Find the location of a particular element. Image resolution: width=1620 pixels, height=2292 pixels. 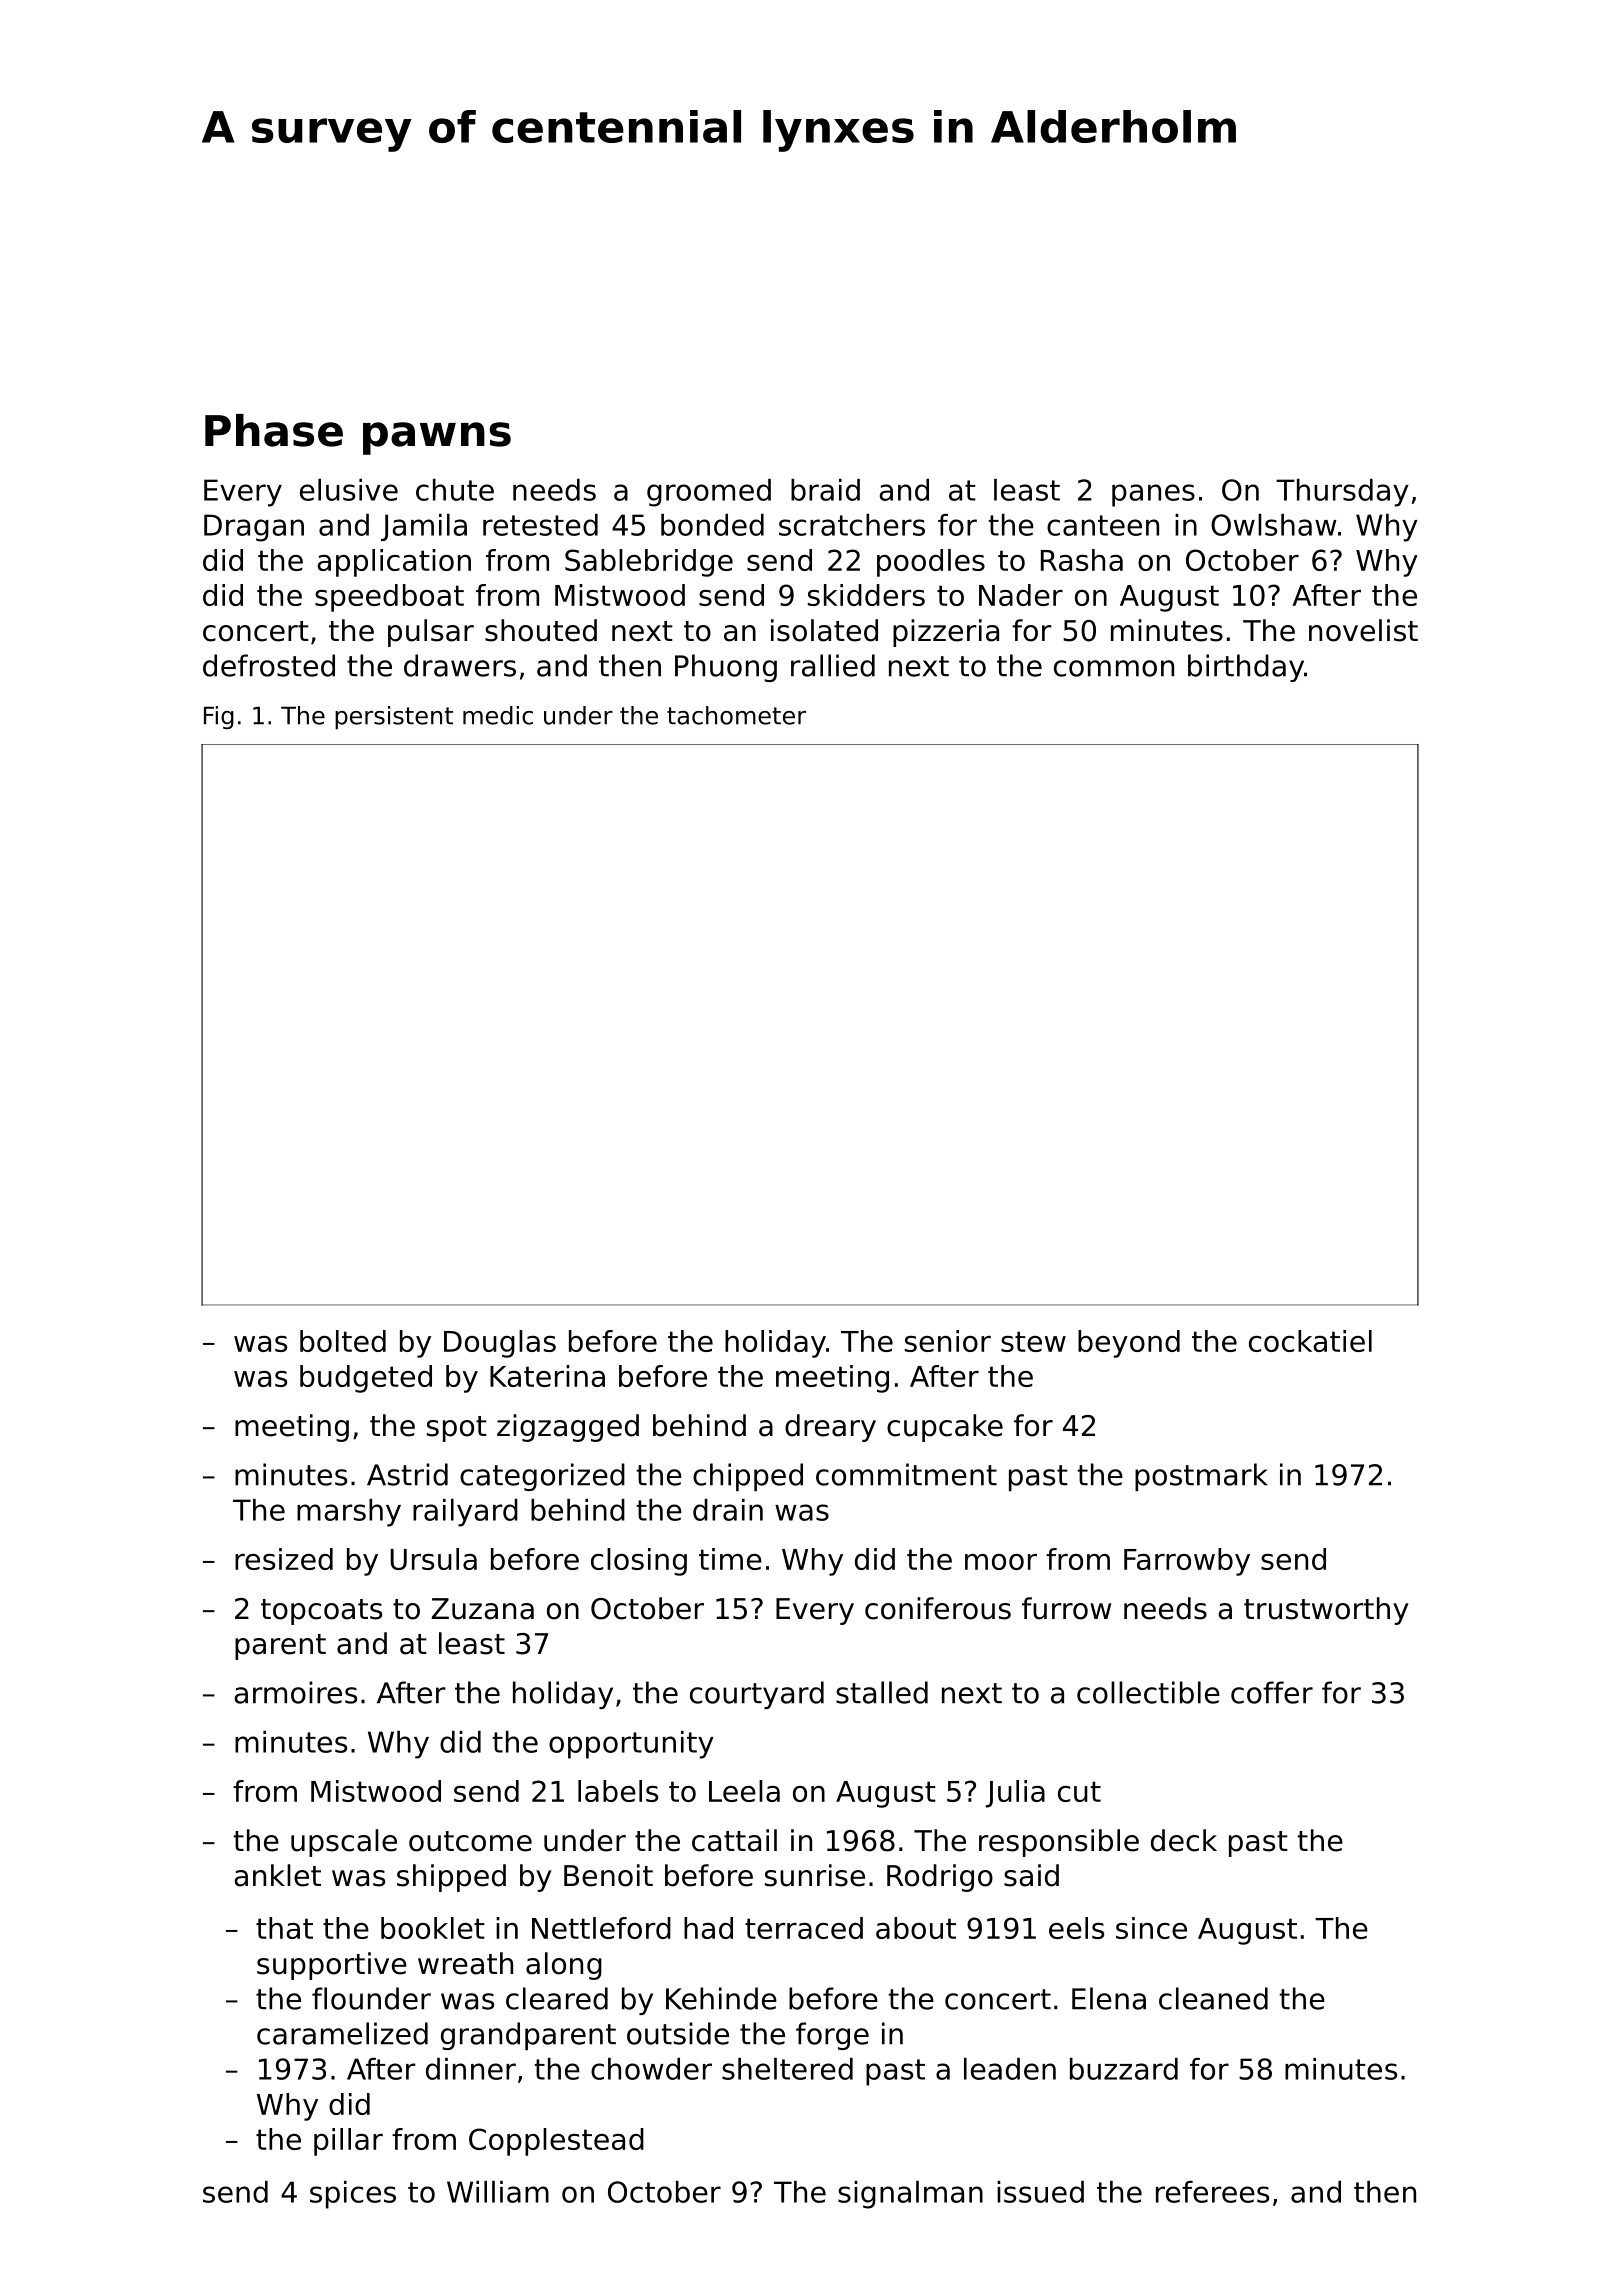

terraced is located at coordinates (804, 1928).
